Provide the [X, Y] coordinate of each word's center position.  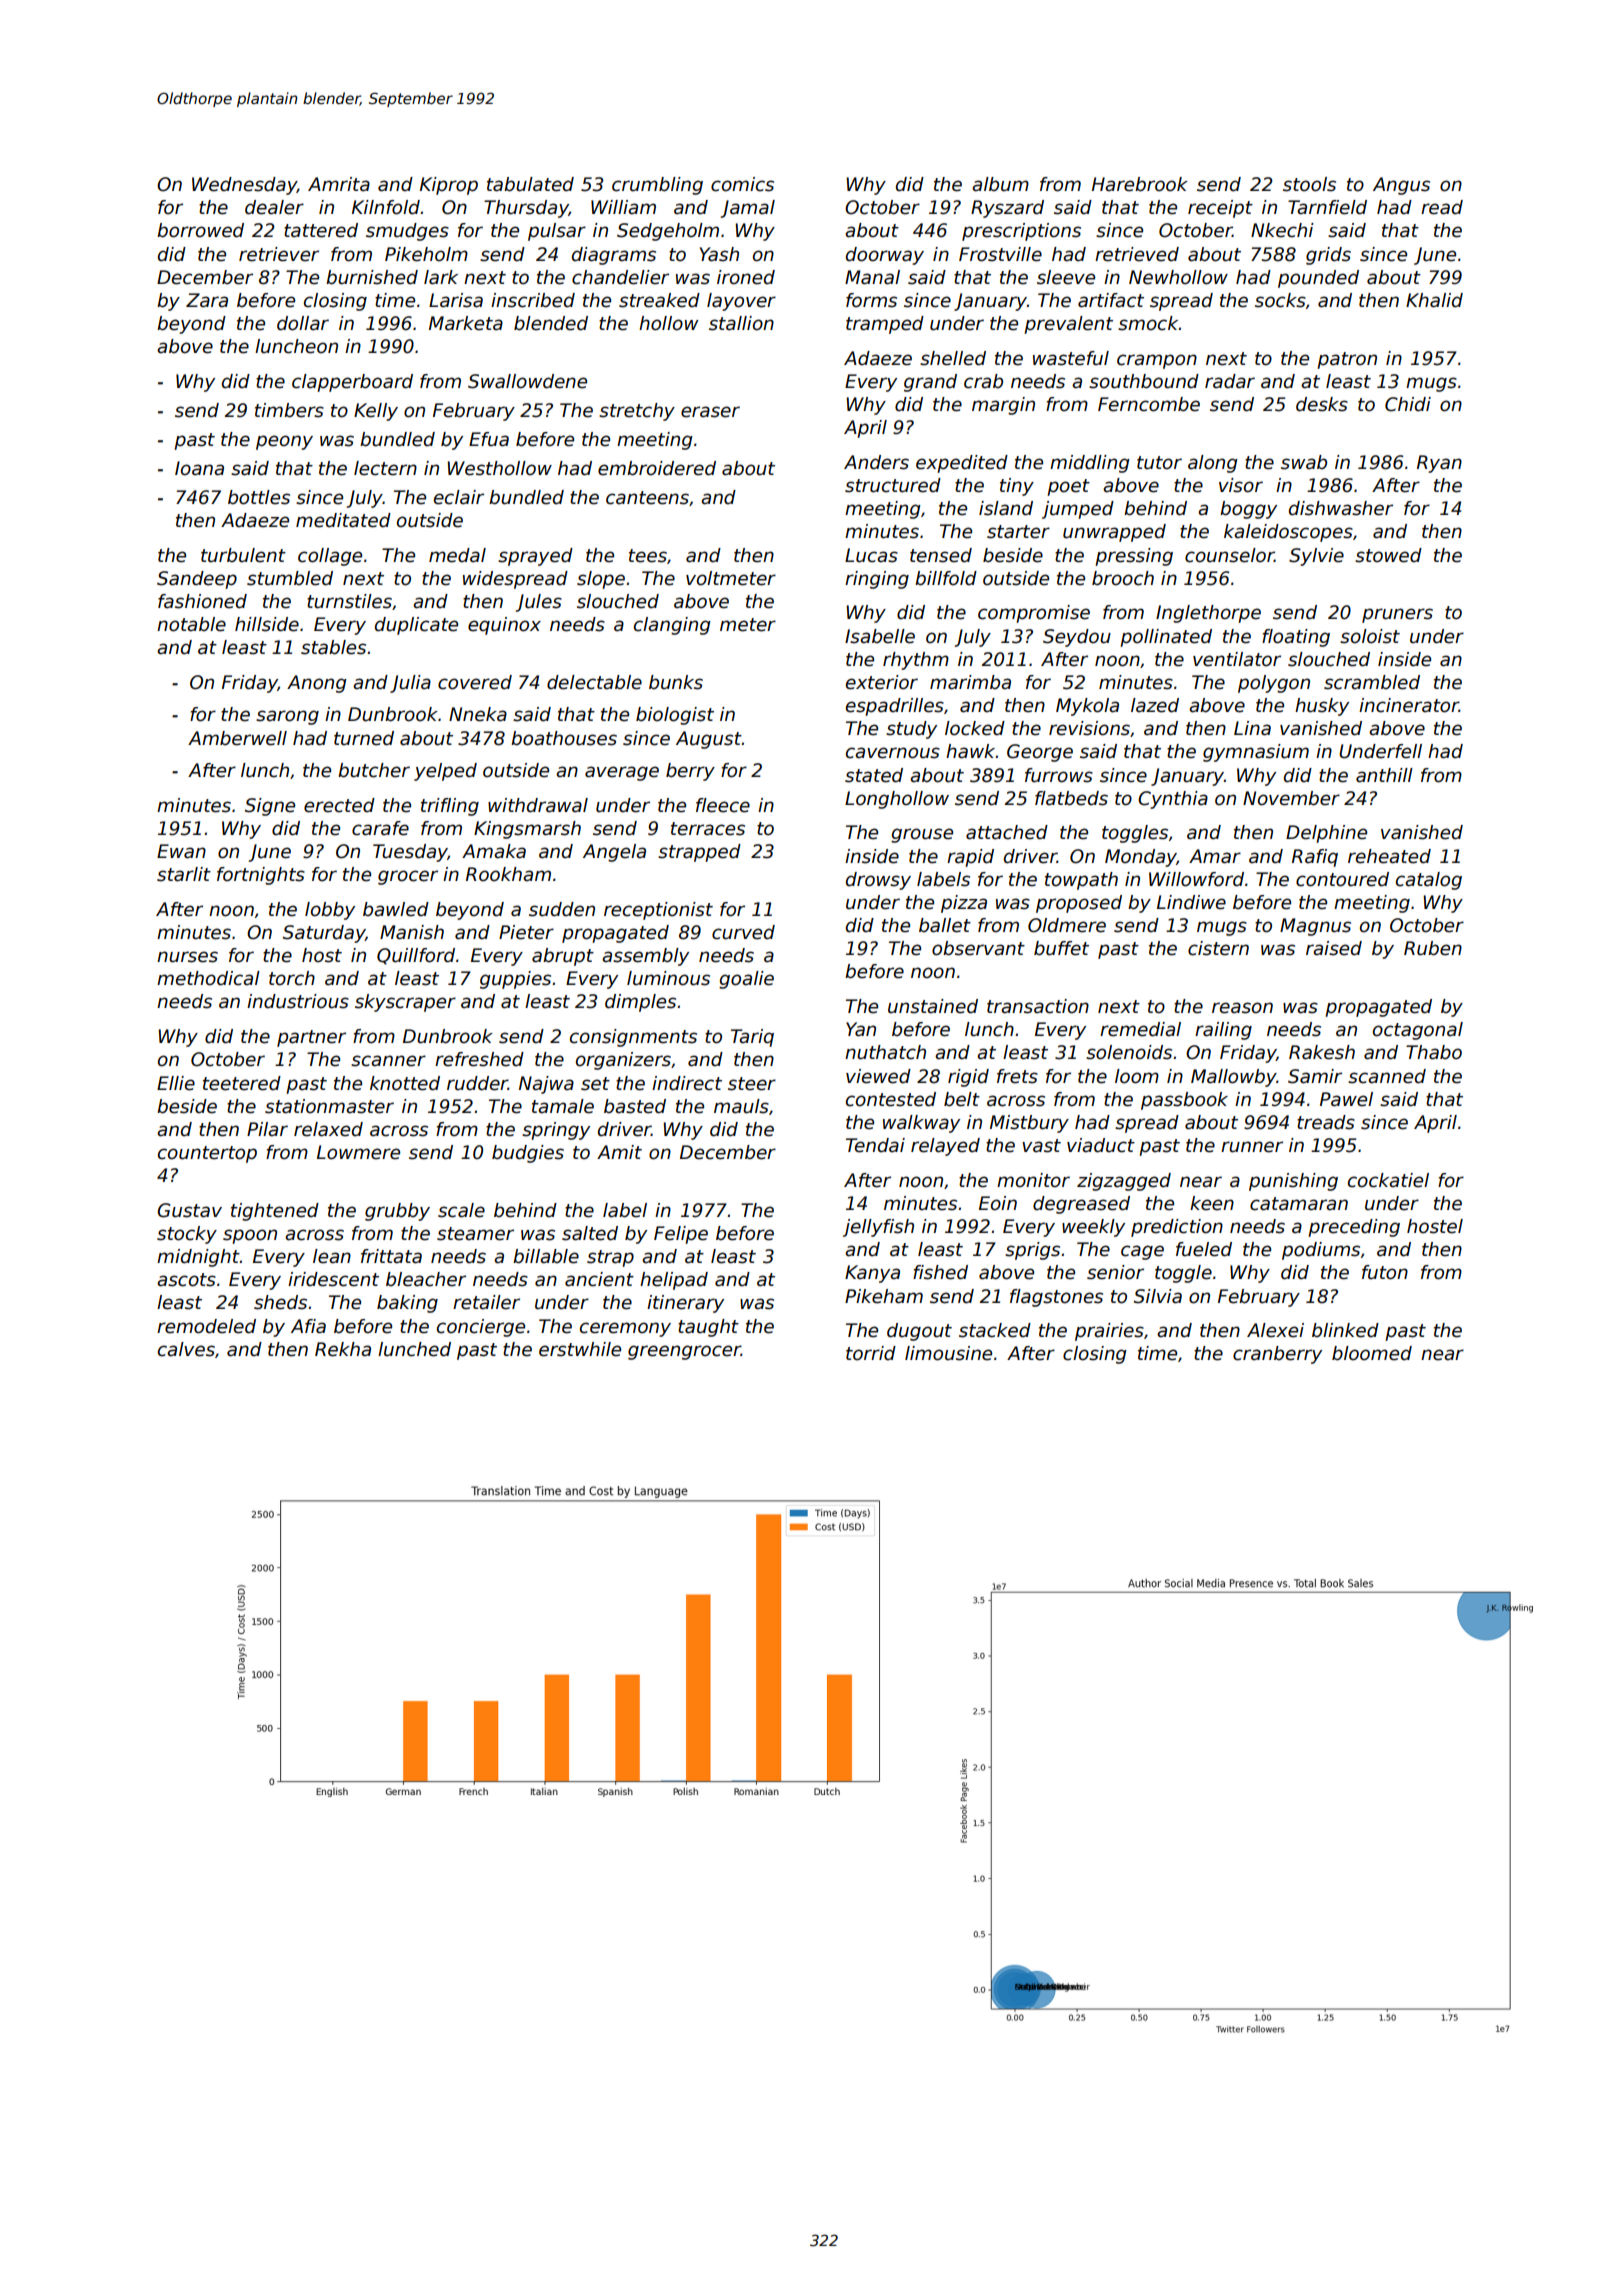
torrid [871, 1353]
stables [333, 647]
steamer [475, 1234]
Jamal [748, 209]
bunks [676, 682]
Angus [1401, 186]
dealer [274, 207]
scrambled [1372, 682]
